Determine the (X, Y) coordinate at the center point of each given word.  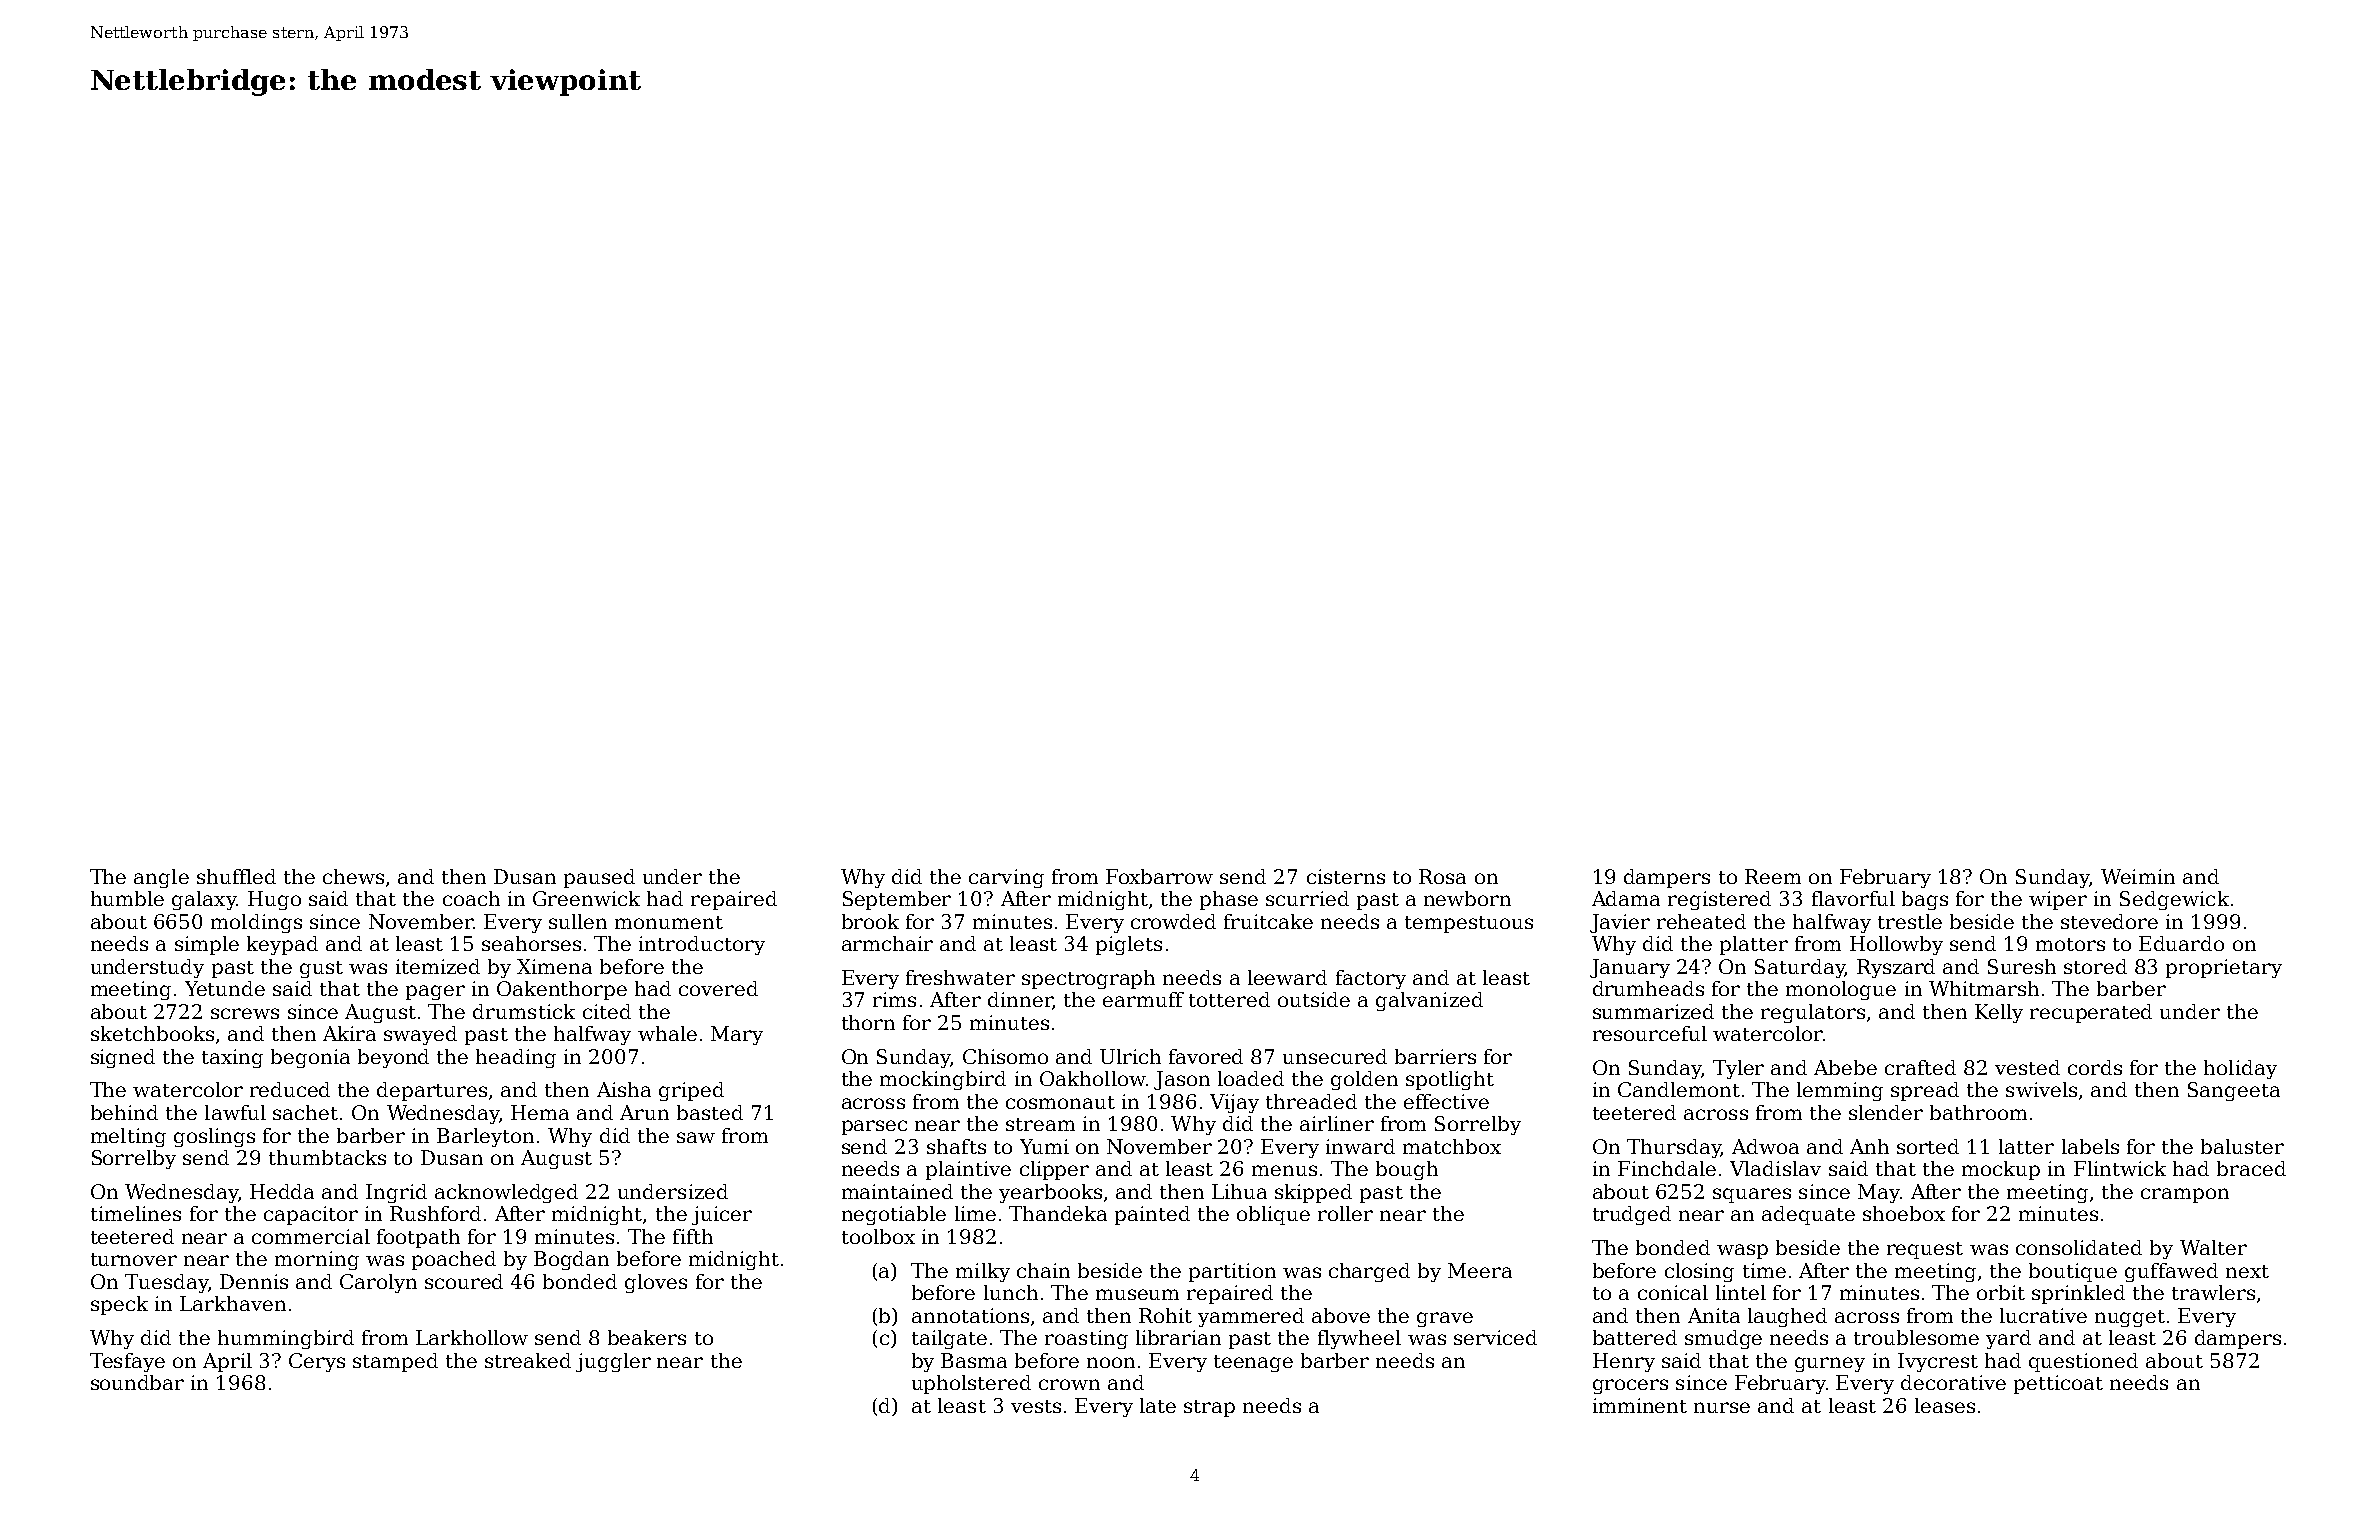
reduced (290, 1089)
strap (1209, 1408)
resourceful (1650, 1033)
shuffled (236, 876)
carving (1006, 878)
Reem (1773, 876)
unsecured (1335, 1056)
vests (1036, 1406)
